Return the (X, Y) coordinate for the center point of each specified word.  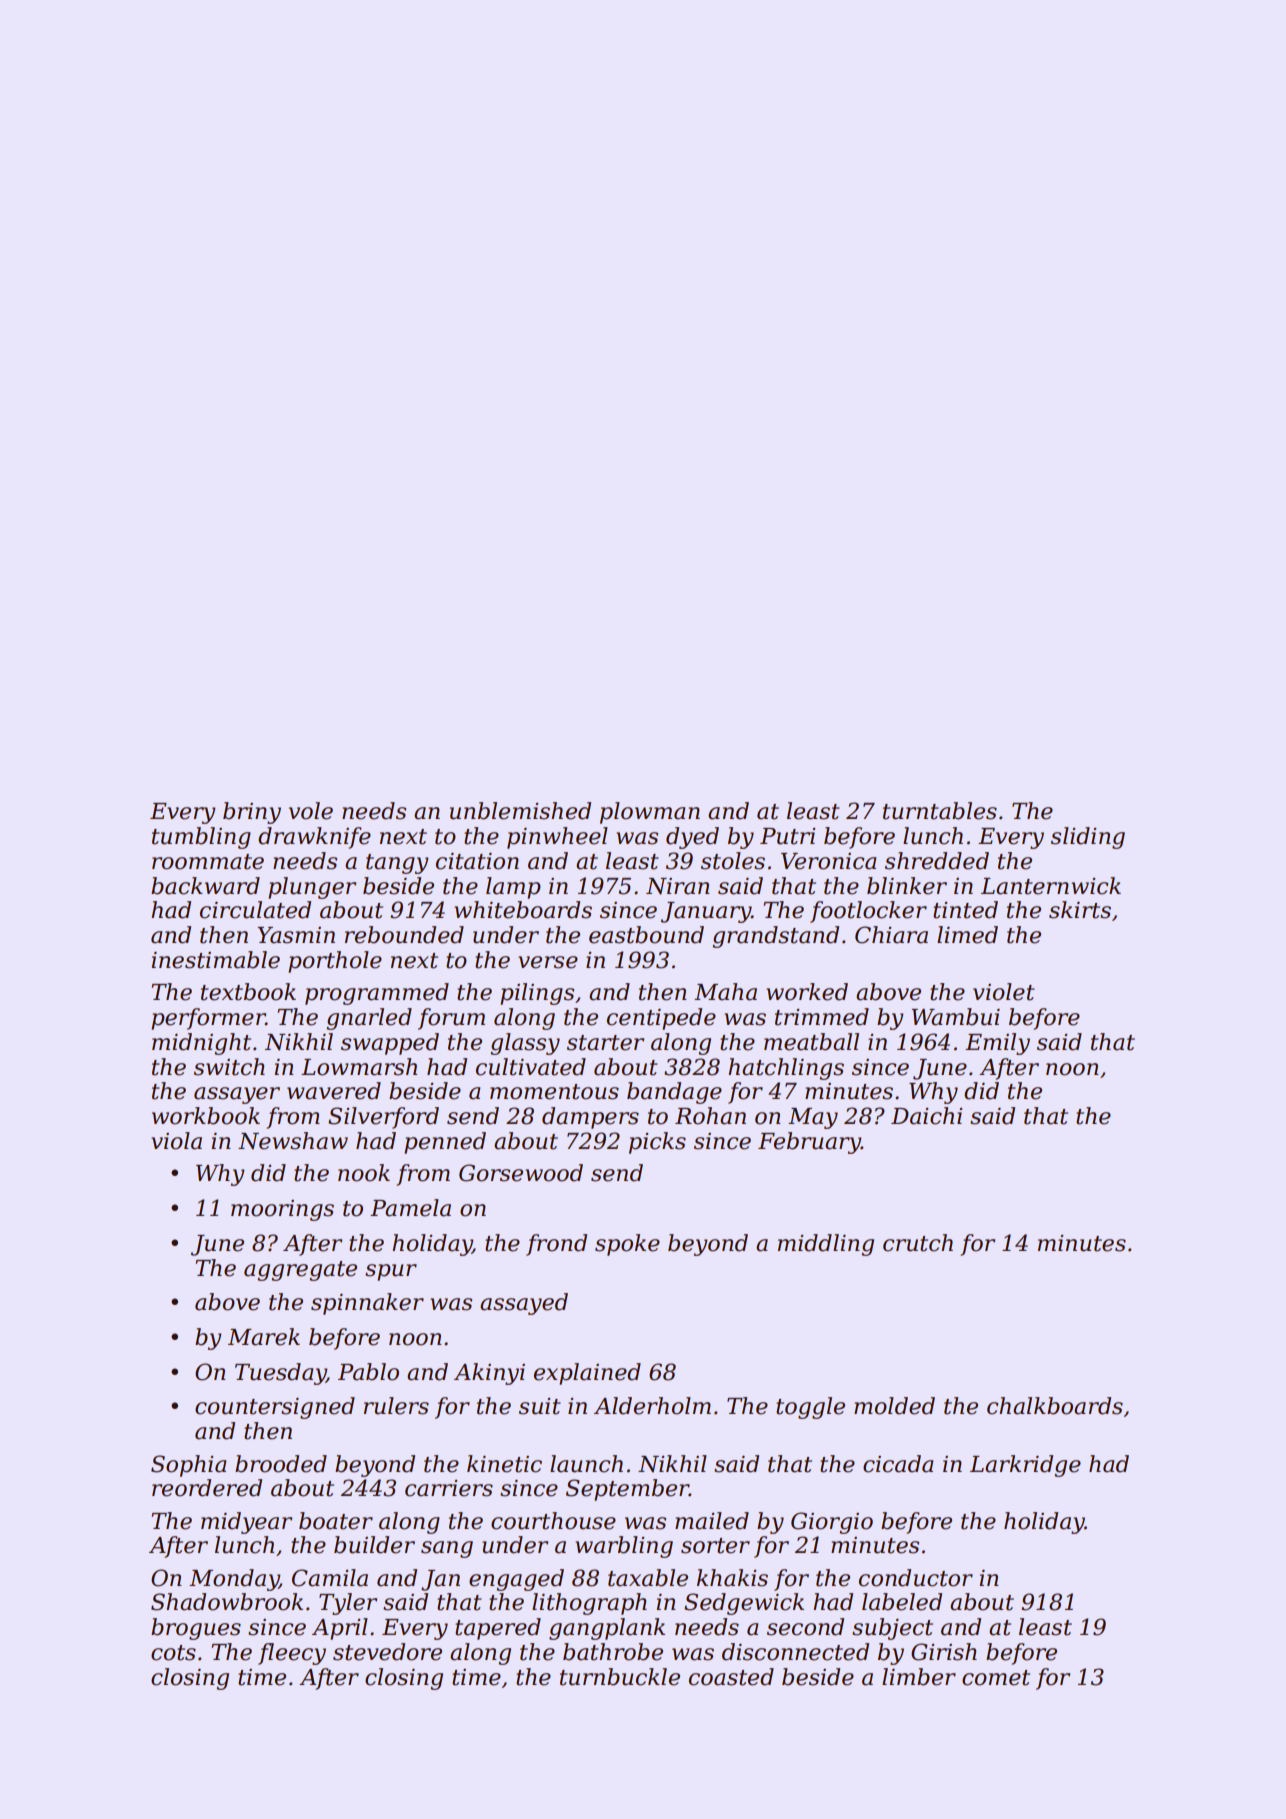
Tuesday (280, 1374)
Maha (725, 992)
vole (311, 811)
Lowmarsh (359, 1067)
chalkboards (1055, 1406)
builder (374, 1545)
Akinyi (489, 1374)
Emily (997, 1044)
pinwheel (557, 838)
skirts (1080, 910)
